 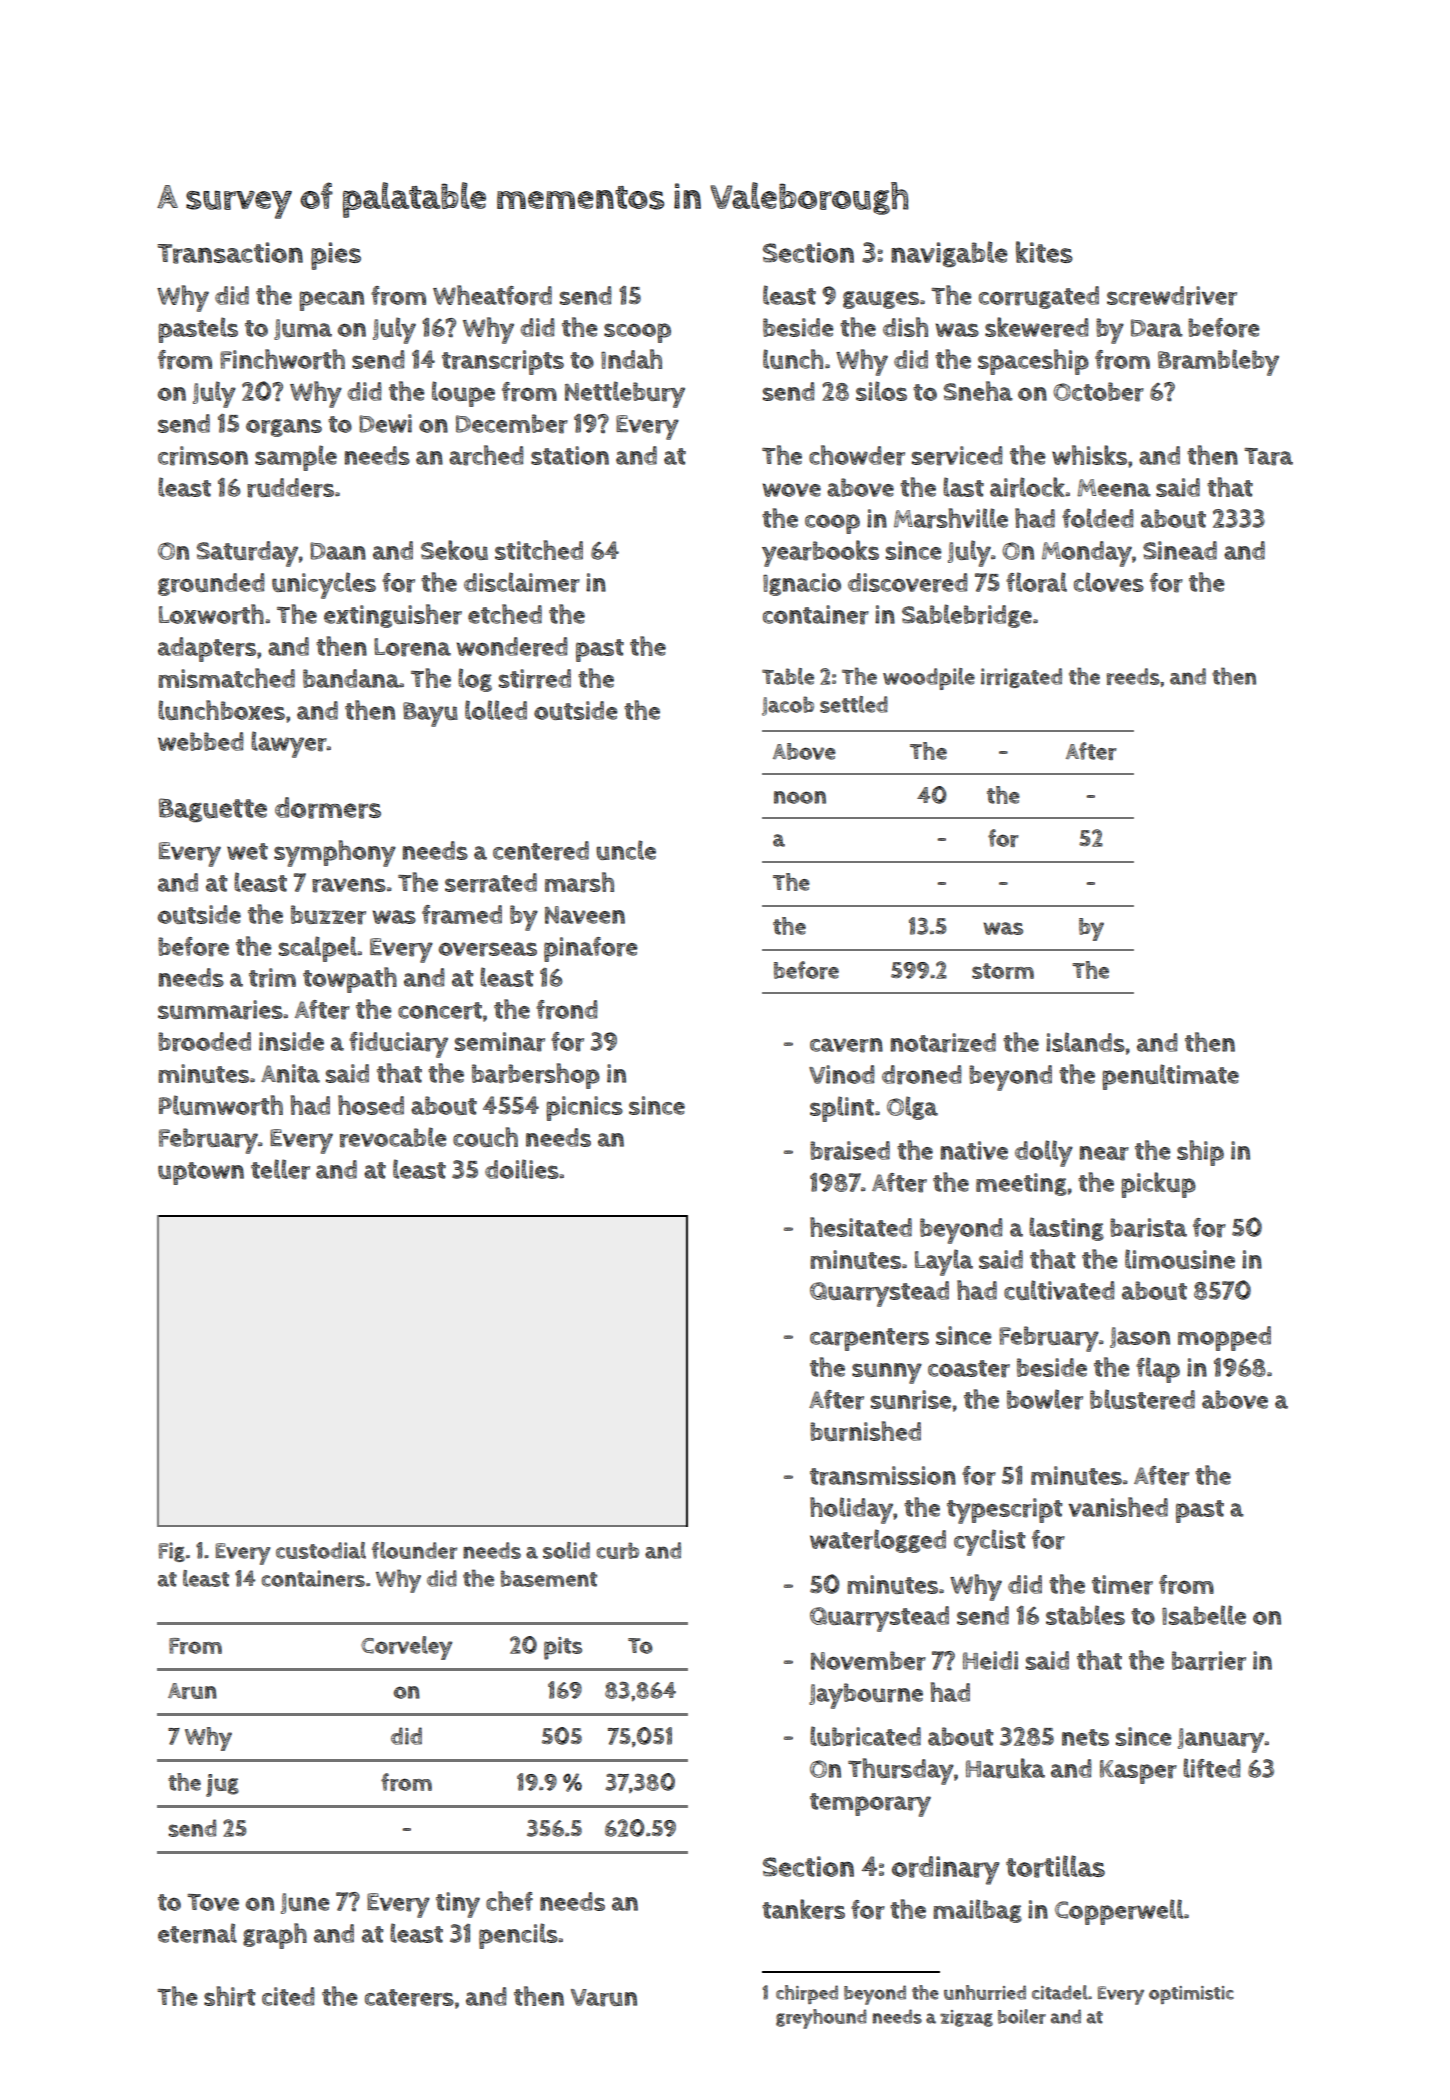 I want to click on bandana, so click(x=351, y=678).
